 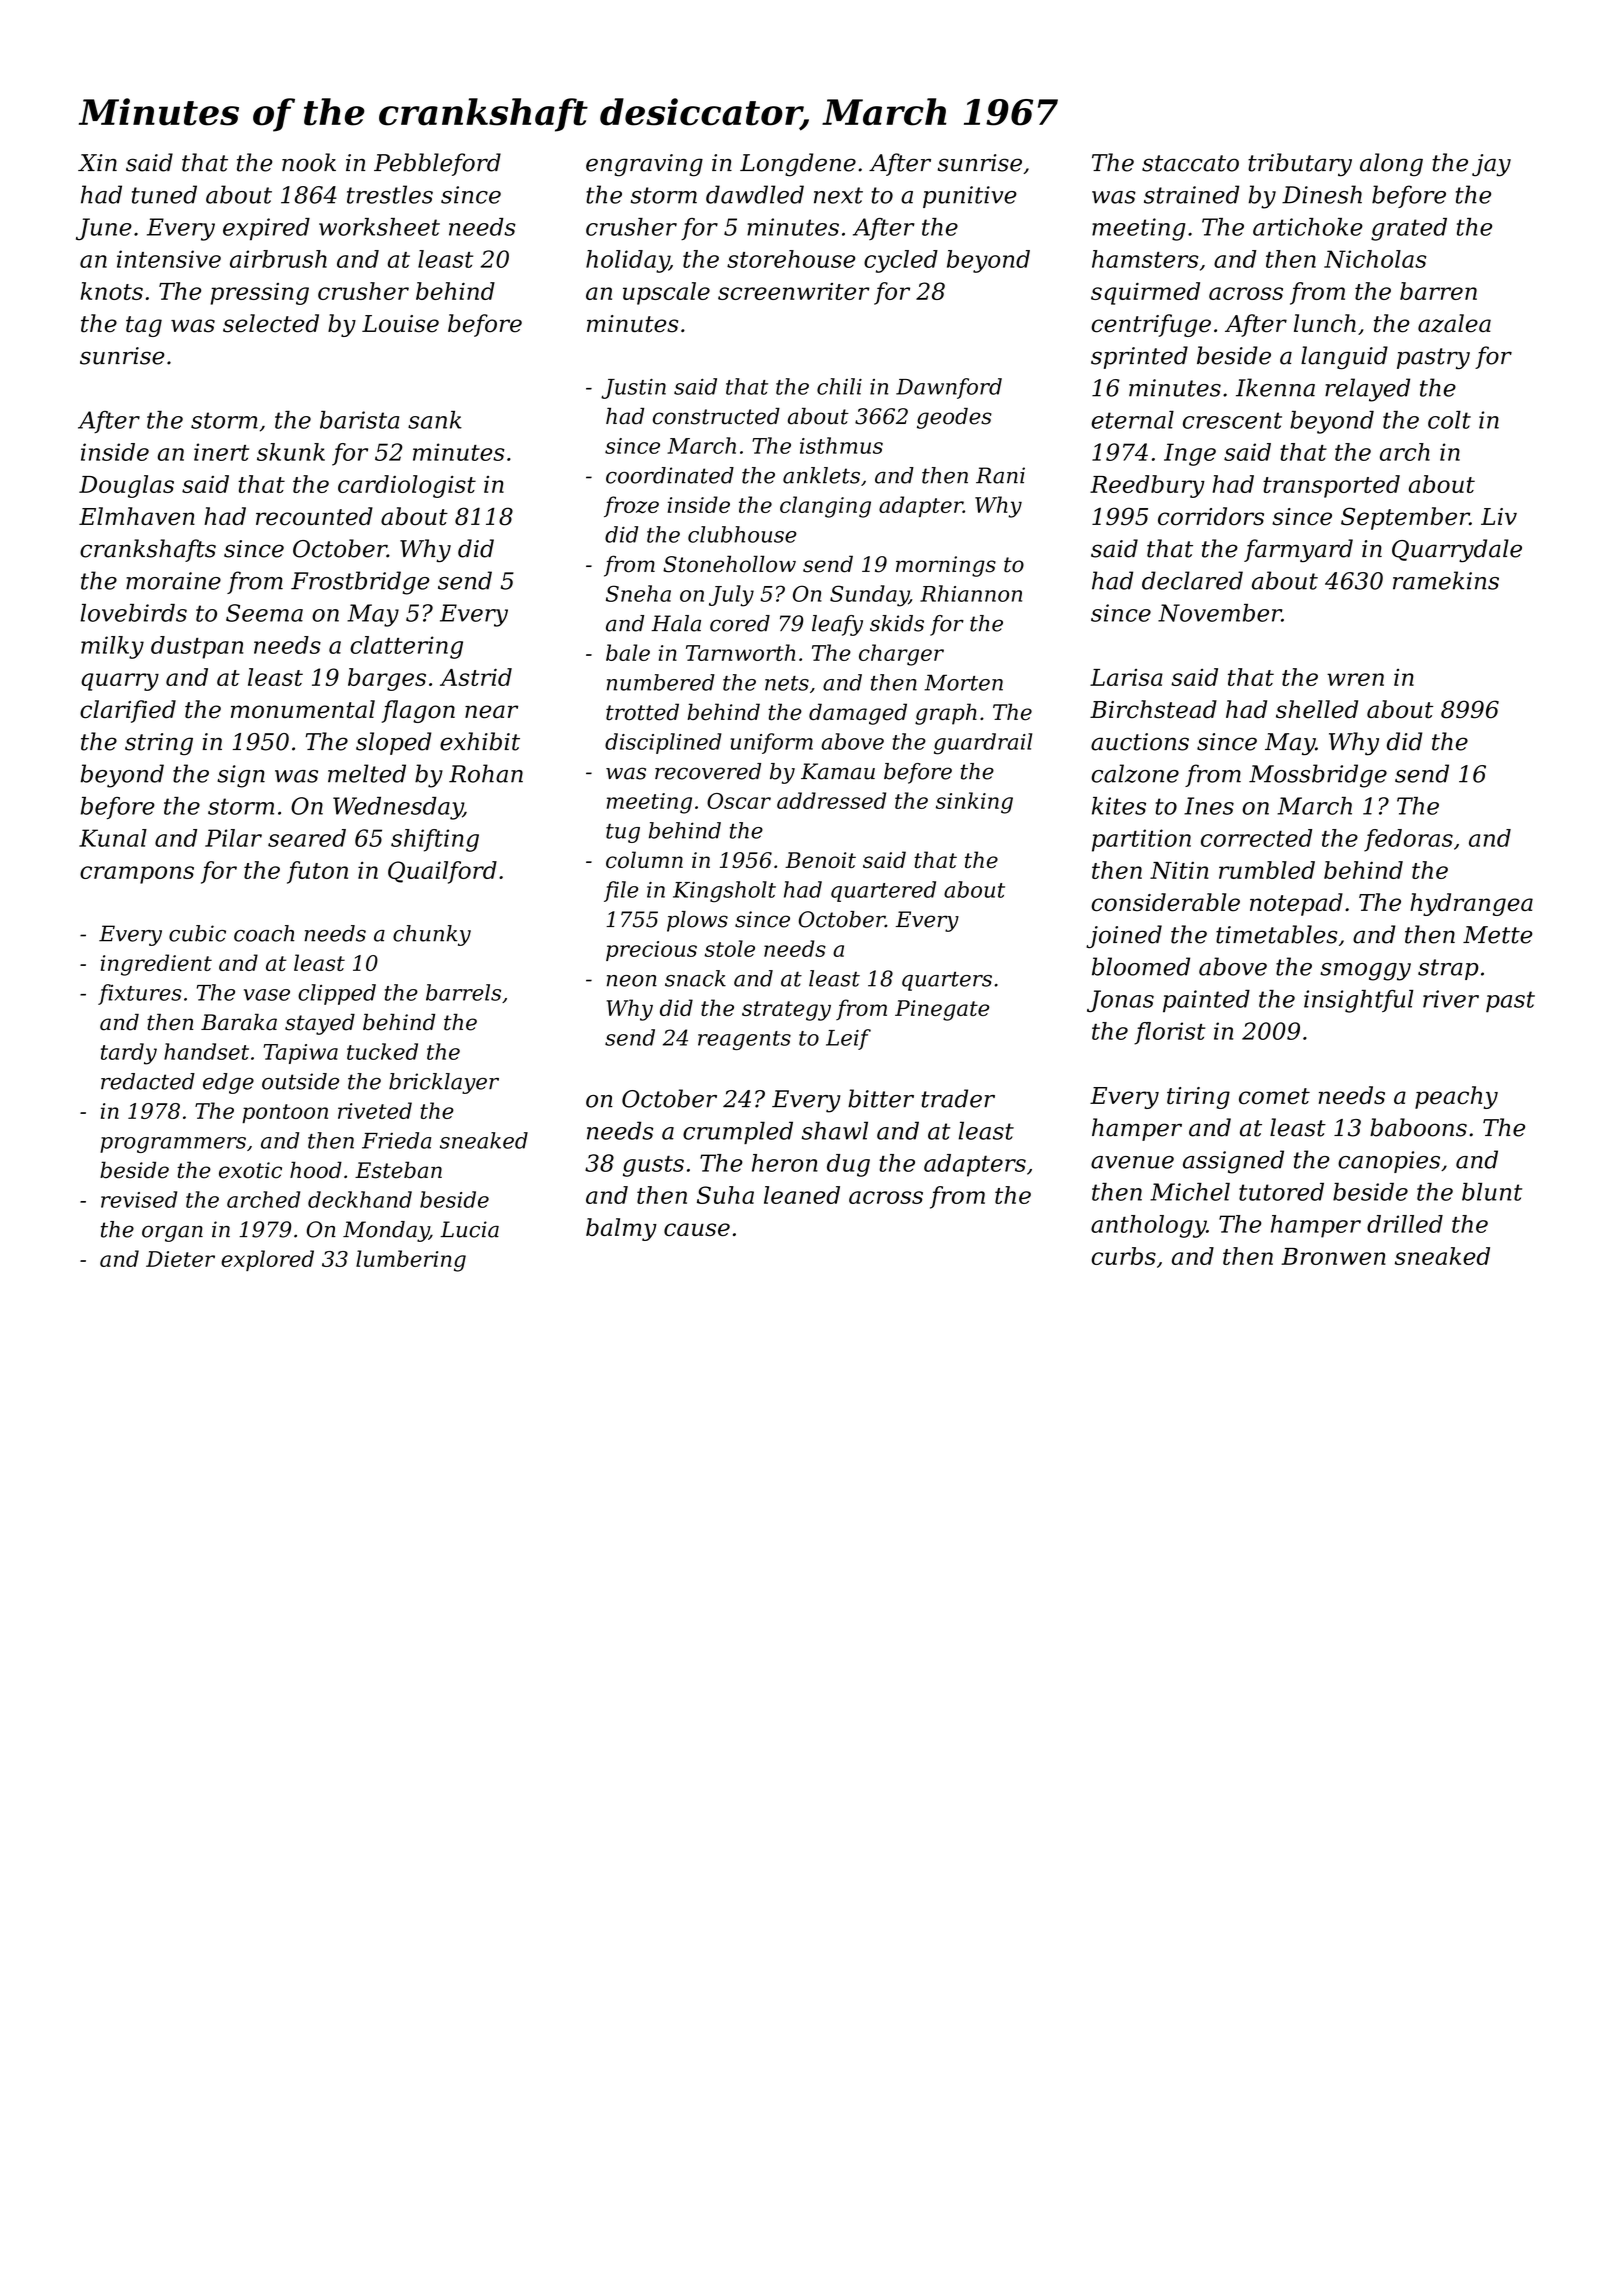 I want to click on Dieter, so click(x=180, y=1259).
